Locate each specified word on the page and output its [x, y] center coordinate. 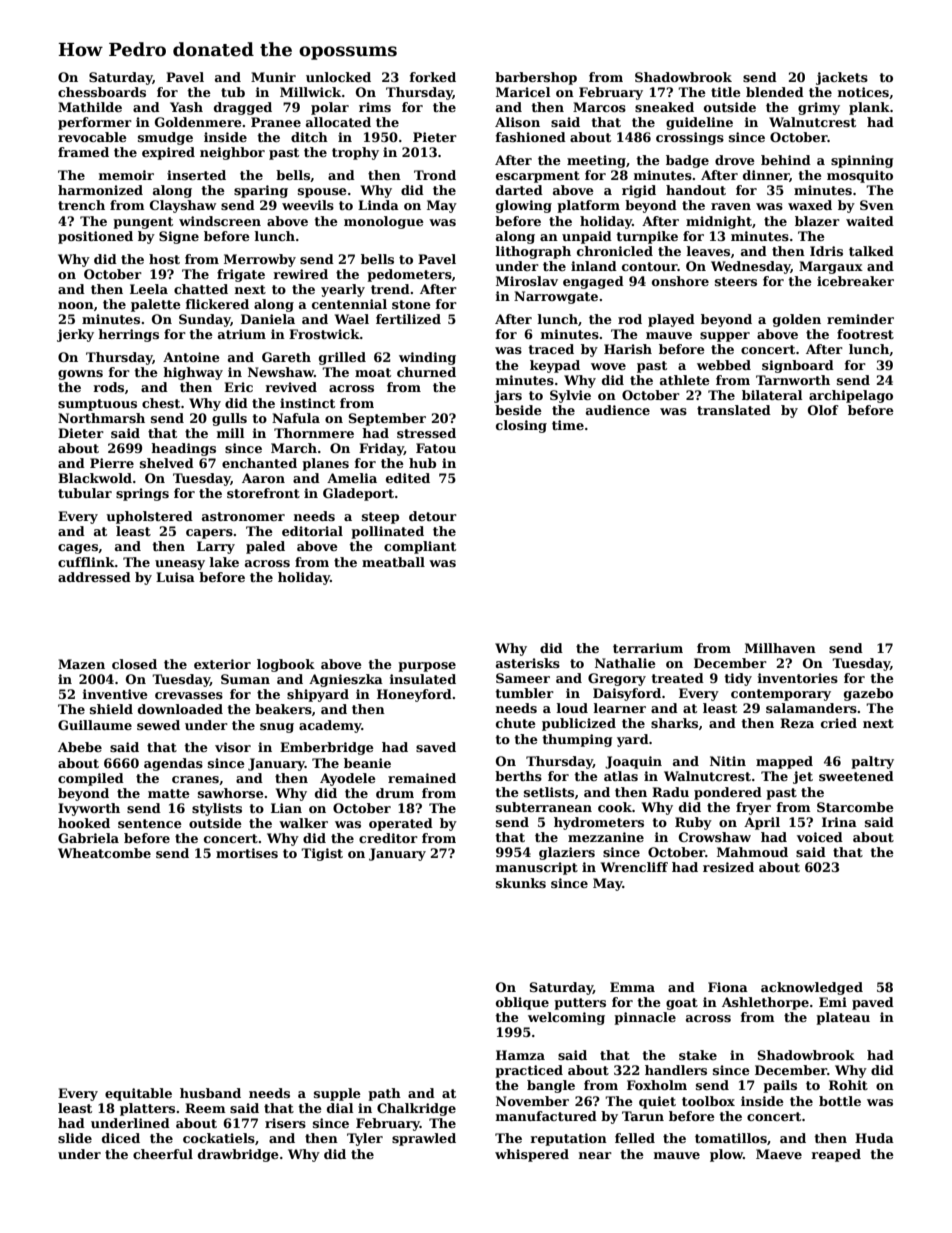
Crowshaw [715, 837]
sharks [674, 723]
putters [580, 1004]
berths [518, 776]
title [726, 92]
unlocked [338, 77]
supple [337, 1094]
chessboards [102, 92]
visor [233, 747]
